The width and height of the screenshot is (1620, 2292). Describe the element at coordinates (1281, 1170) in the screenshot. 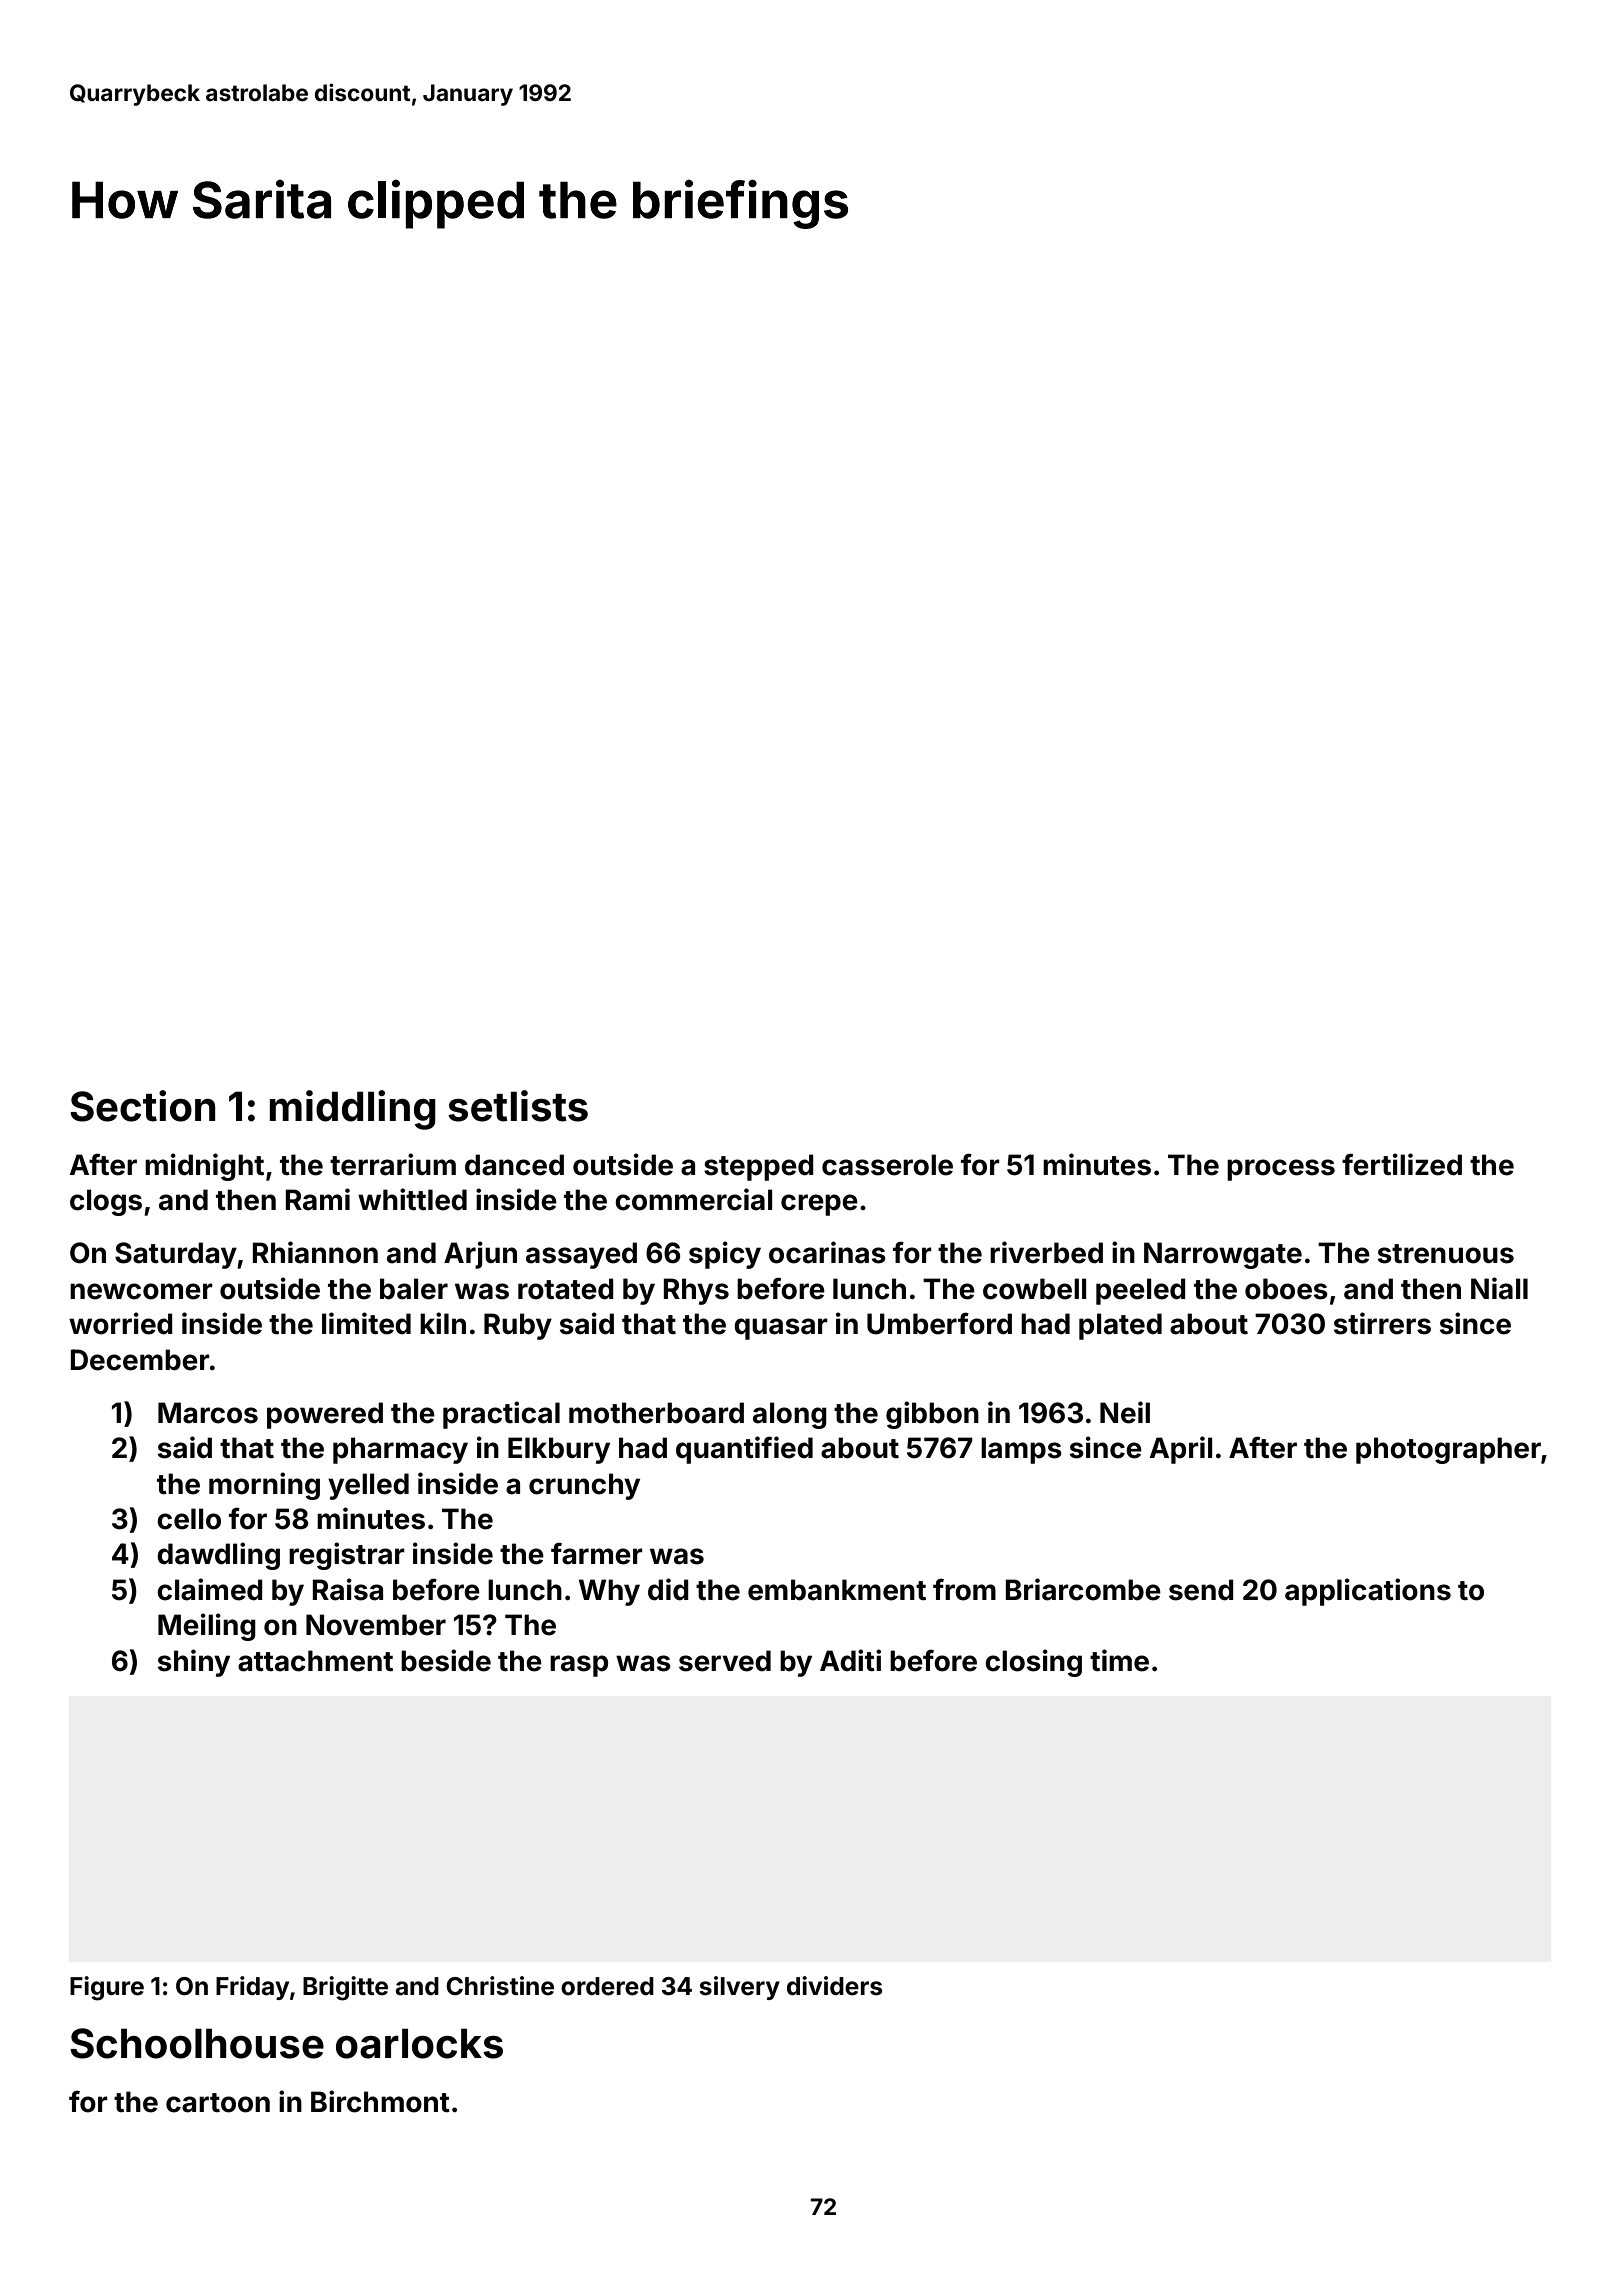

I see `process` at that location.
